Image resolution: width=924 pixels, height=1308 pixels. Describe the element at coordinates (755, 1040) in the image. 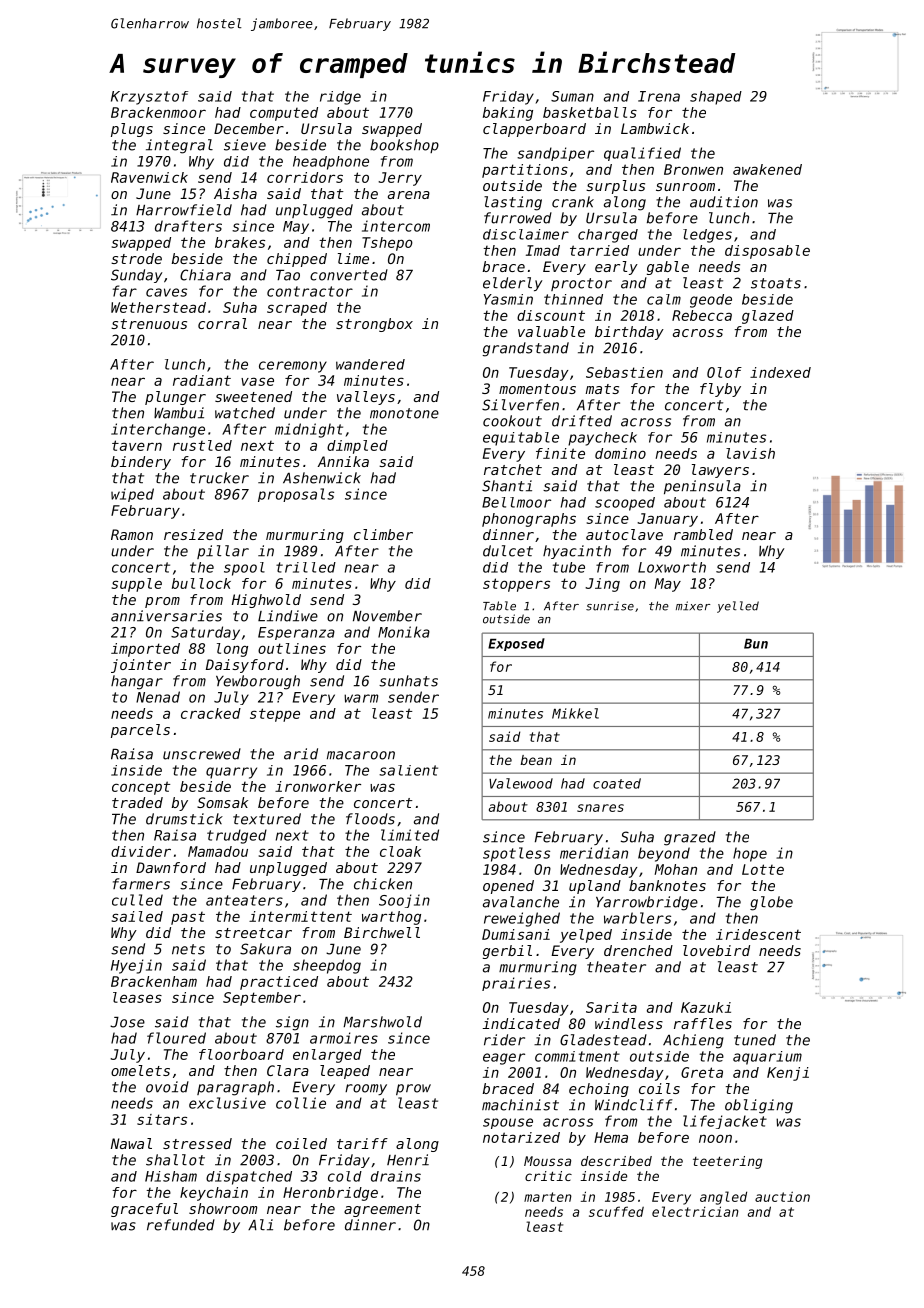

I see `tuned` at that location.
